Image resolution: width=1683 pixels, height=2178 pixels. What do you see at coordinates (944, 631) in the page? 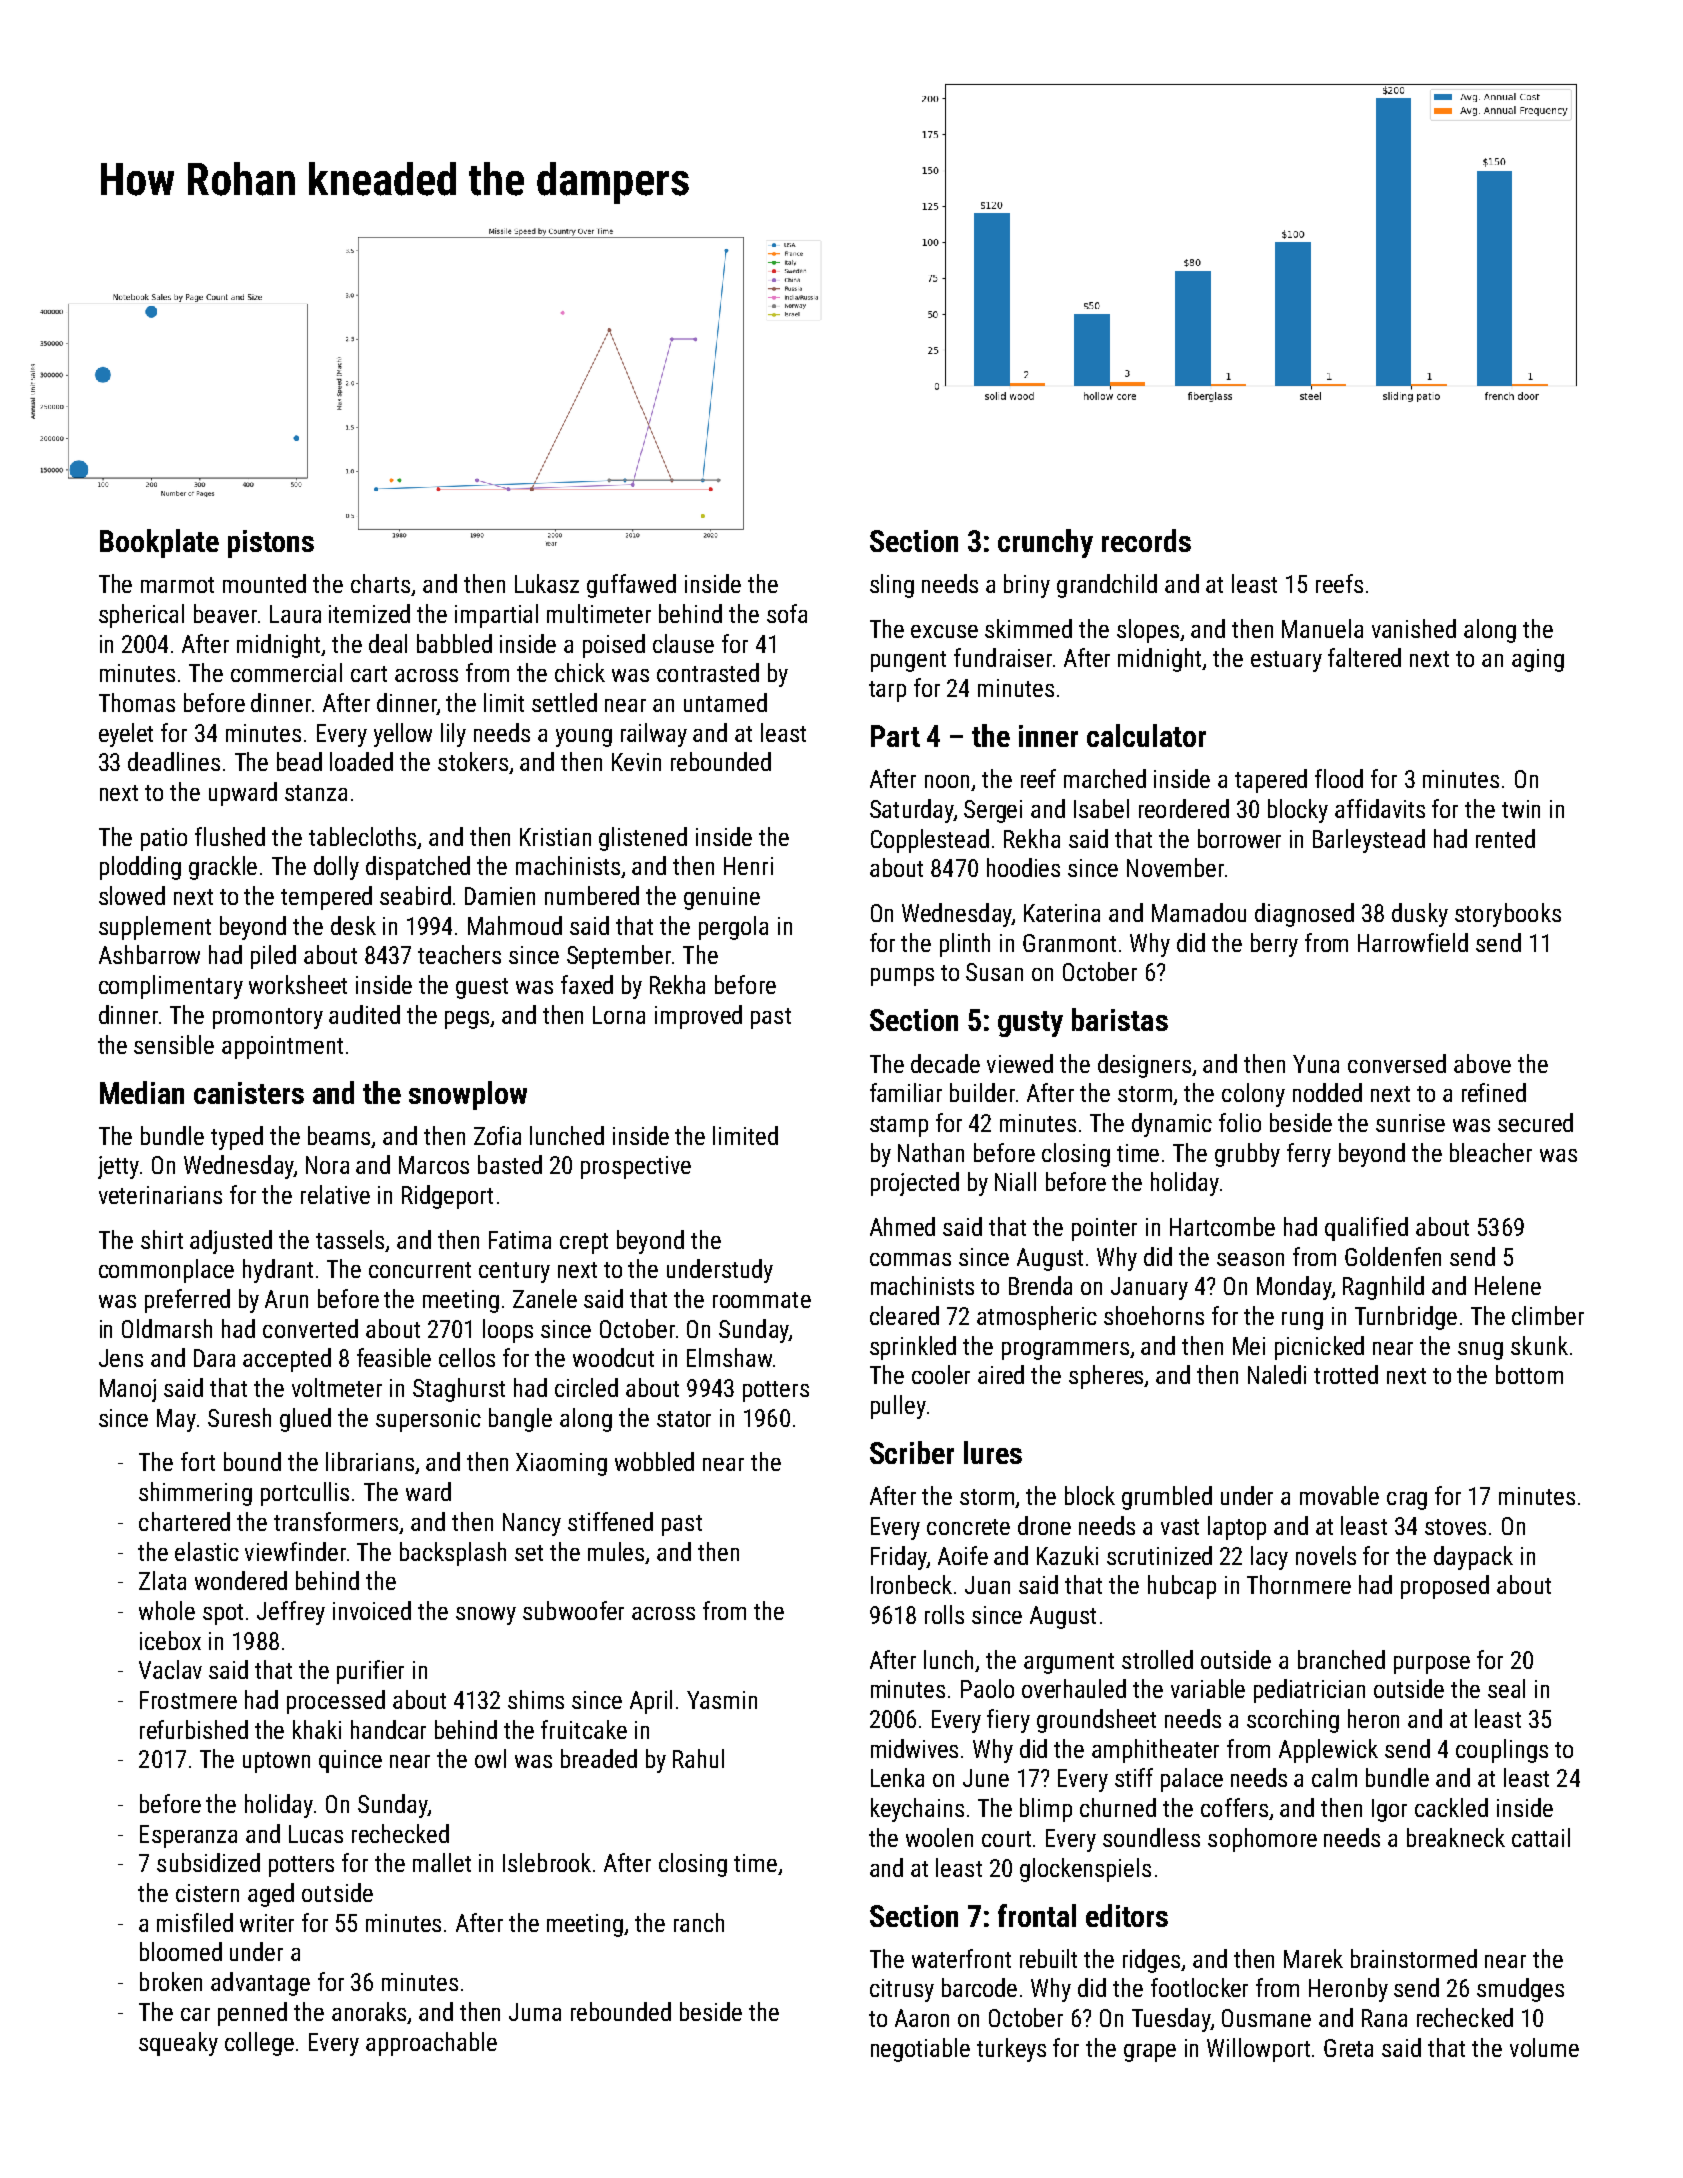
I see `excuse` at bounding box center [944, 631].
